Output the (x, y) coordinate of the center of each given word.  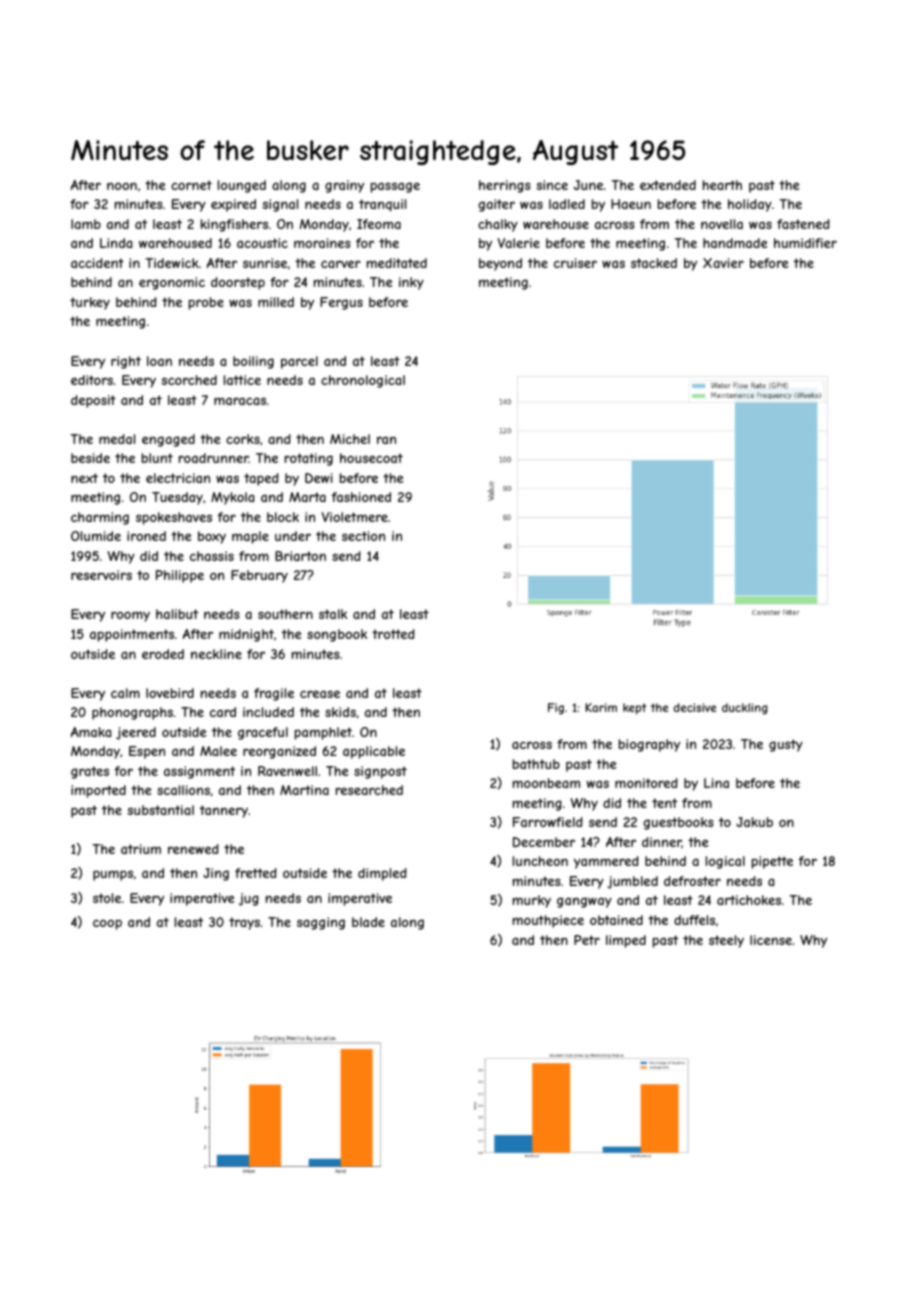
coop (107, 924)
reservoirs (101, 575)
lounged (242, 186)
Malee (218, 751)
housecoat (371, 458)
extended (668, 185)
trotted (393, 634)
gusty (786, 745)
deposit (93, 401)
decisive (695, 707)
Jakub (754, 822)
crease (320, 694)
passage (395, 187)
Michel (350, 439)
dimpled (382, 874)
